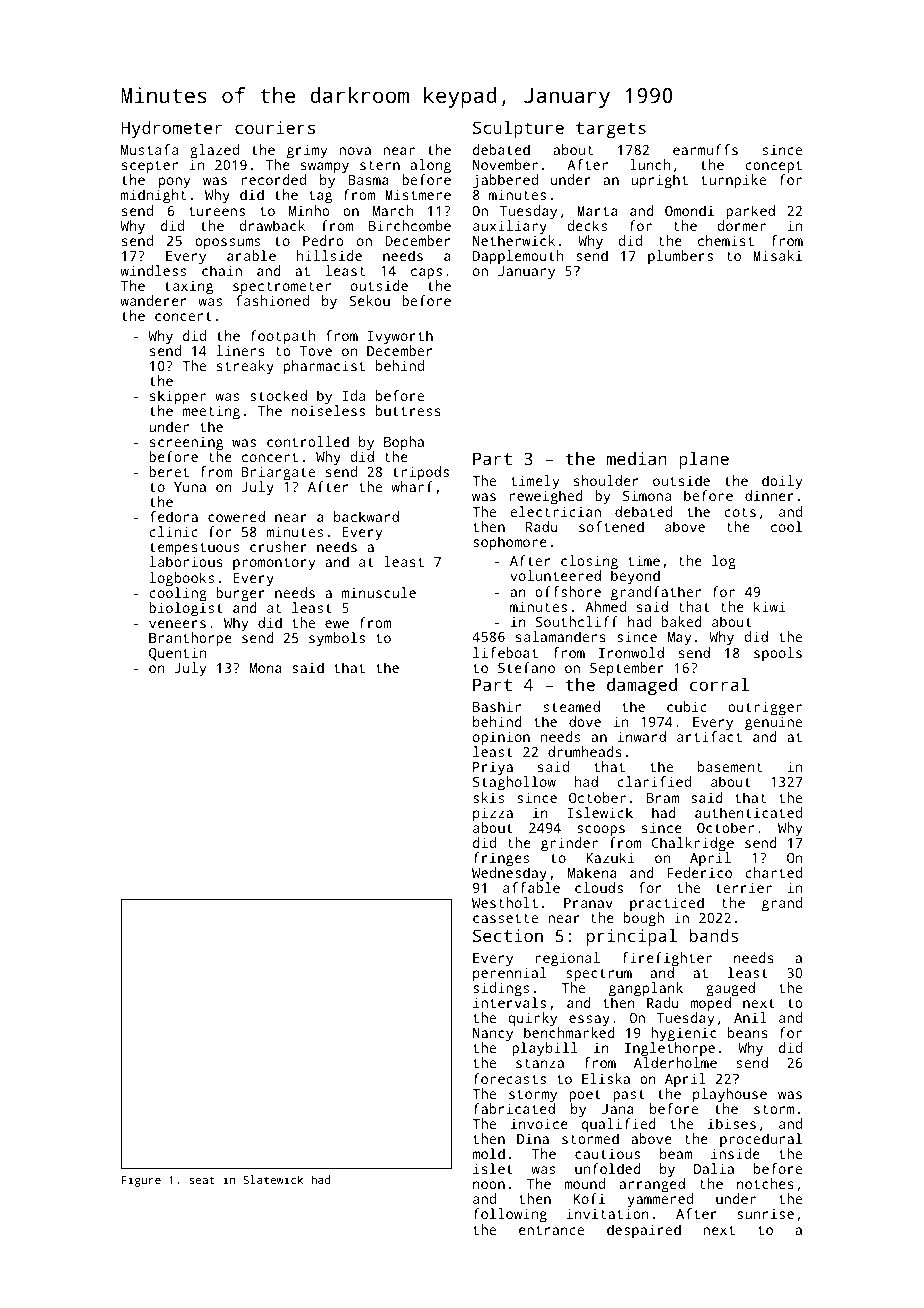 The width and height of the screenshot is (924, 1308). Describe the element at coordinates (705, 149) in the screenshot. I see `earmuffs` at that location.
